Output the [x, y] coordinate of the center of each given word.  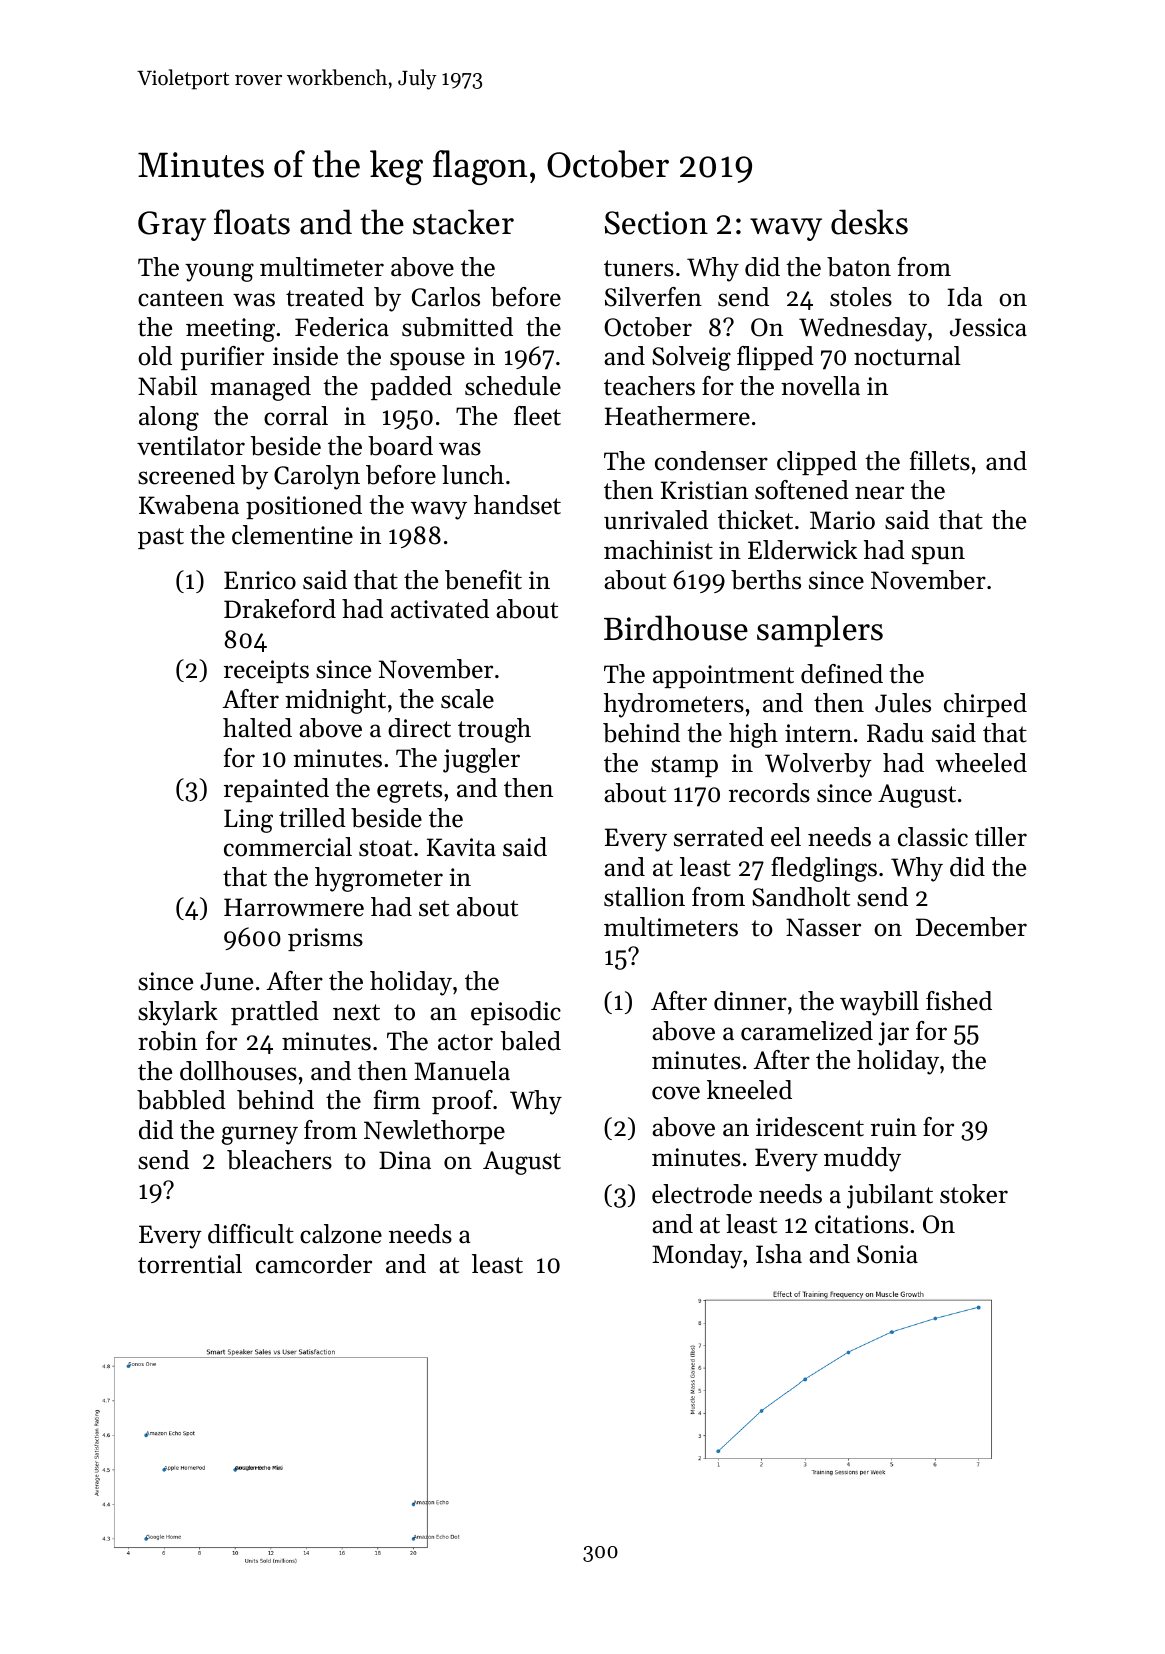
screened [186, 475]
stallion [644, 897]
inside [305, 356]
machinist [658, 550]
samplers [820, 631]
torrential [190, 1264]
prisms [325, 939]
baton [859, 267]
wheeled [981, 763]
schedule [513, 386]
